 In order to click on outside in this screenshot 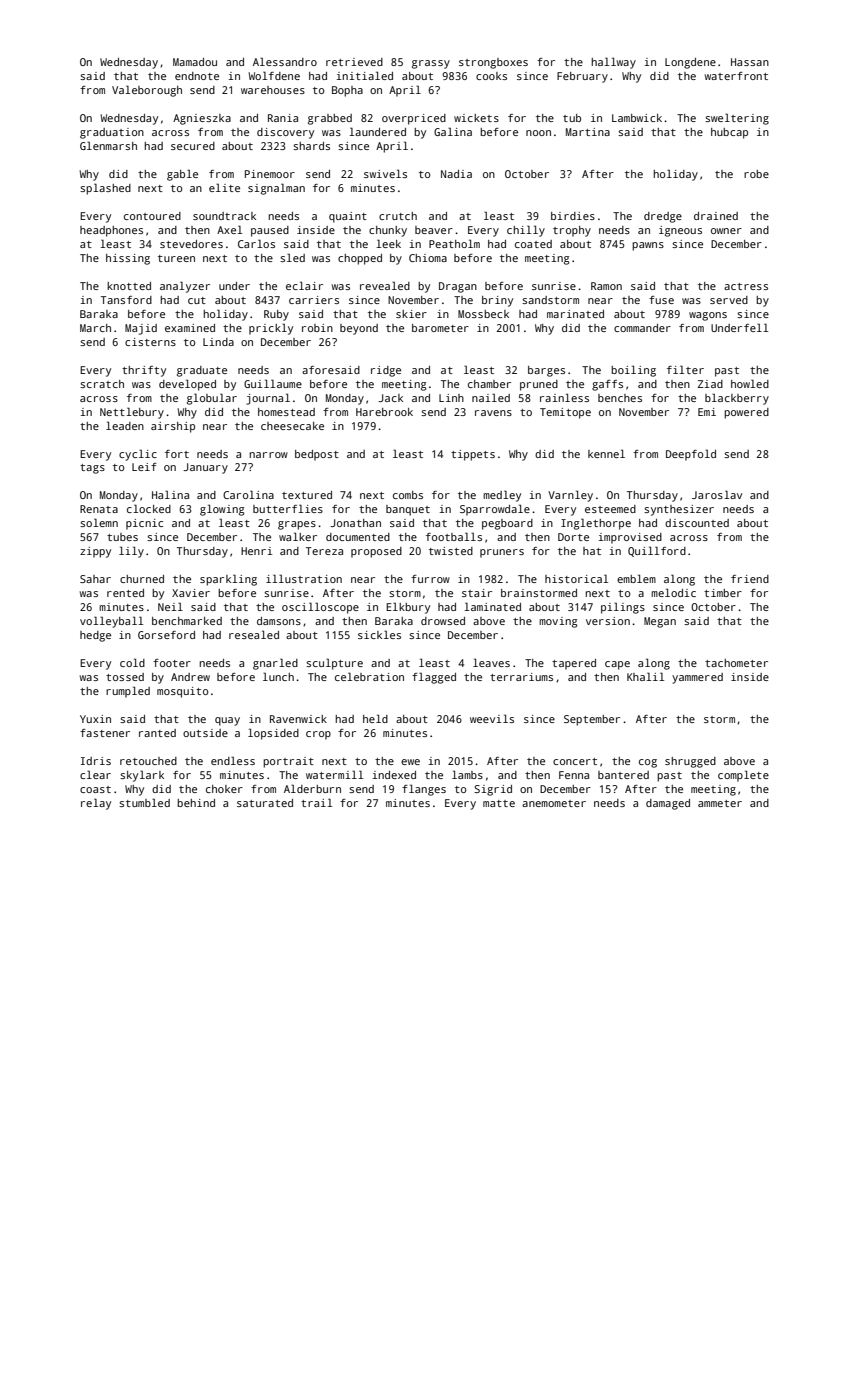, I will do `click(205, 733)`.
